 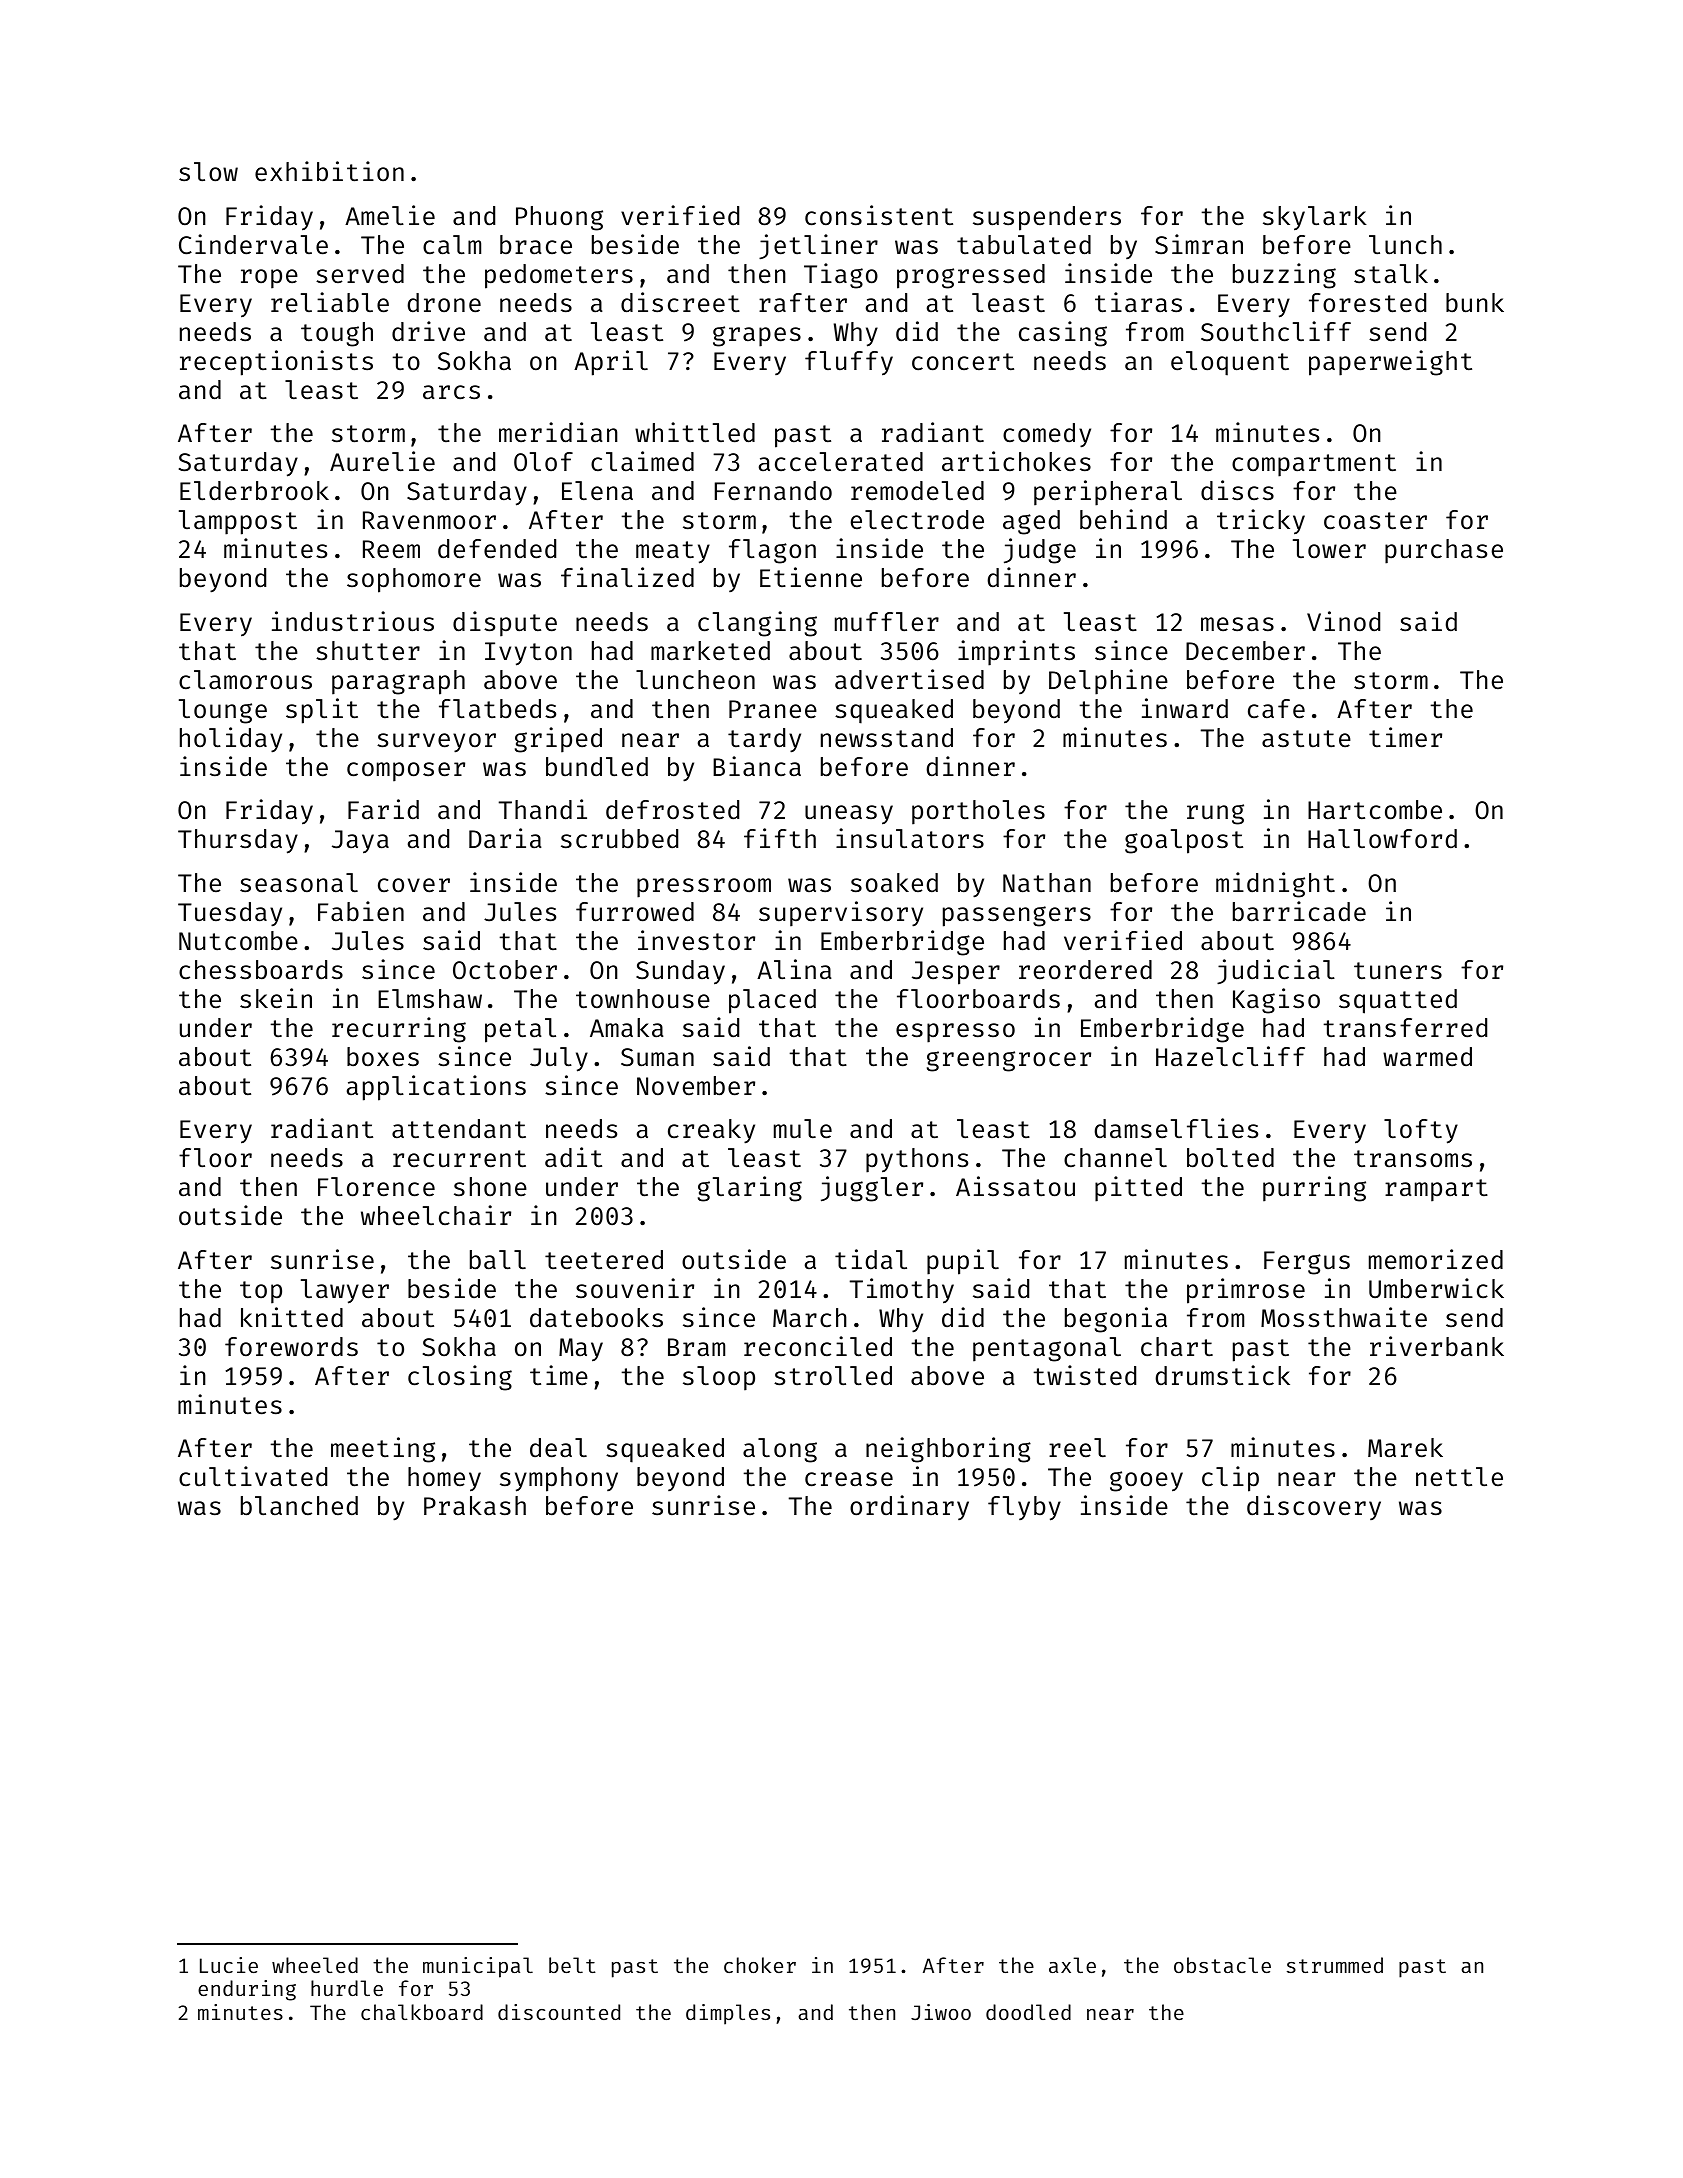 What do you see at coordinates (841, 462) in the document?
I see `accelerated` at bounding box center [841, 462].
